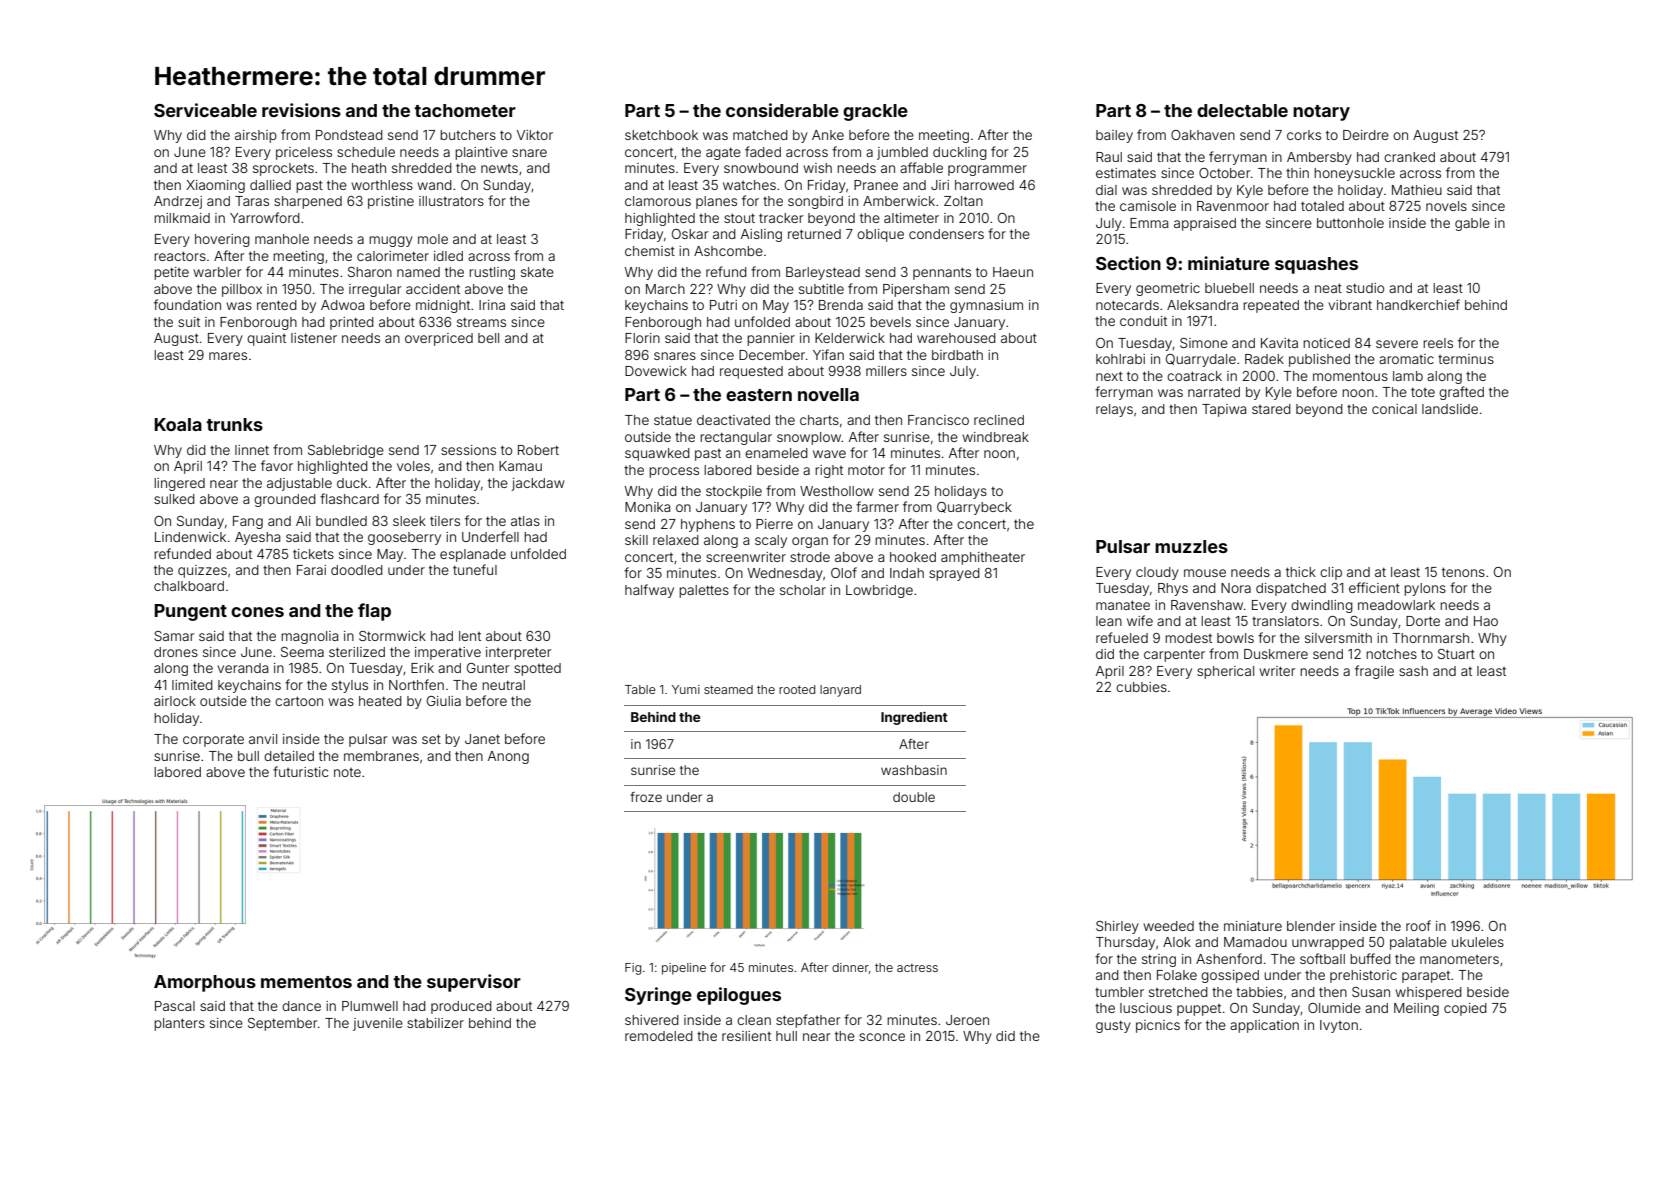  Describe the element at coordinates (942, 273) in the screenshot. I see `pennants` at that location.
